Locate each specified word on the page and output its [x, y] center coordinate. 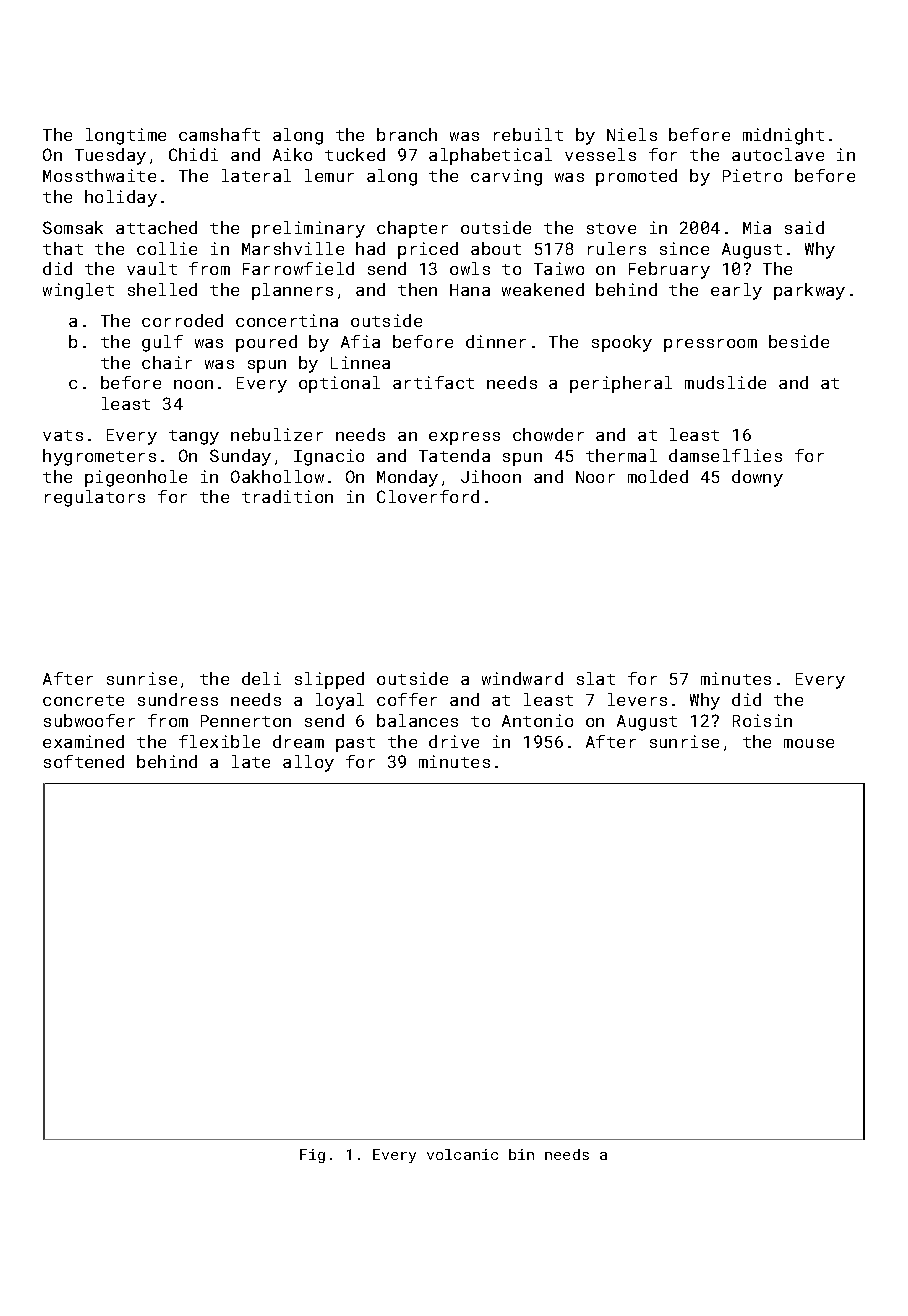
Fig [312, 1156]
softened [84, 761]
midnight [783, 136]
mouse [809, 743]
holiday [121, 198]
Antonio [537, 720]
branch [407, 134]
